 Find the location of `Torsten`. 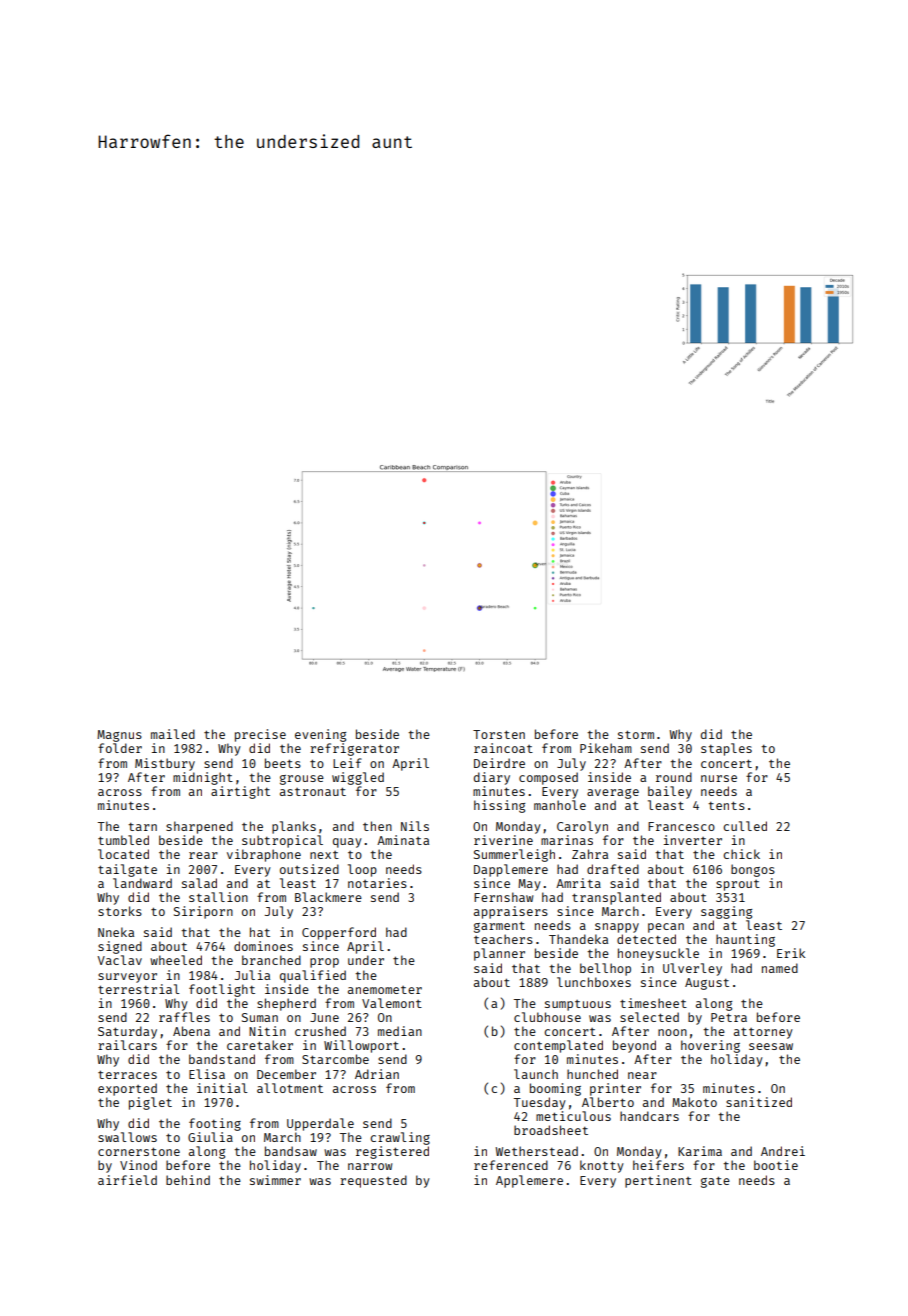

Torsten is located at coordinates (499, 734).
